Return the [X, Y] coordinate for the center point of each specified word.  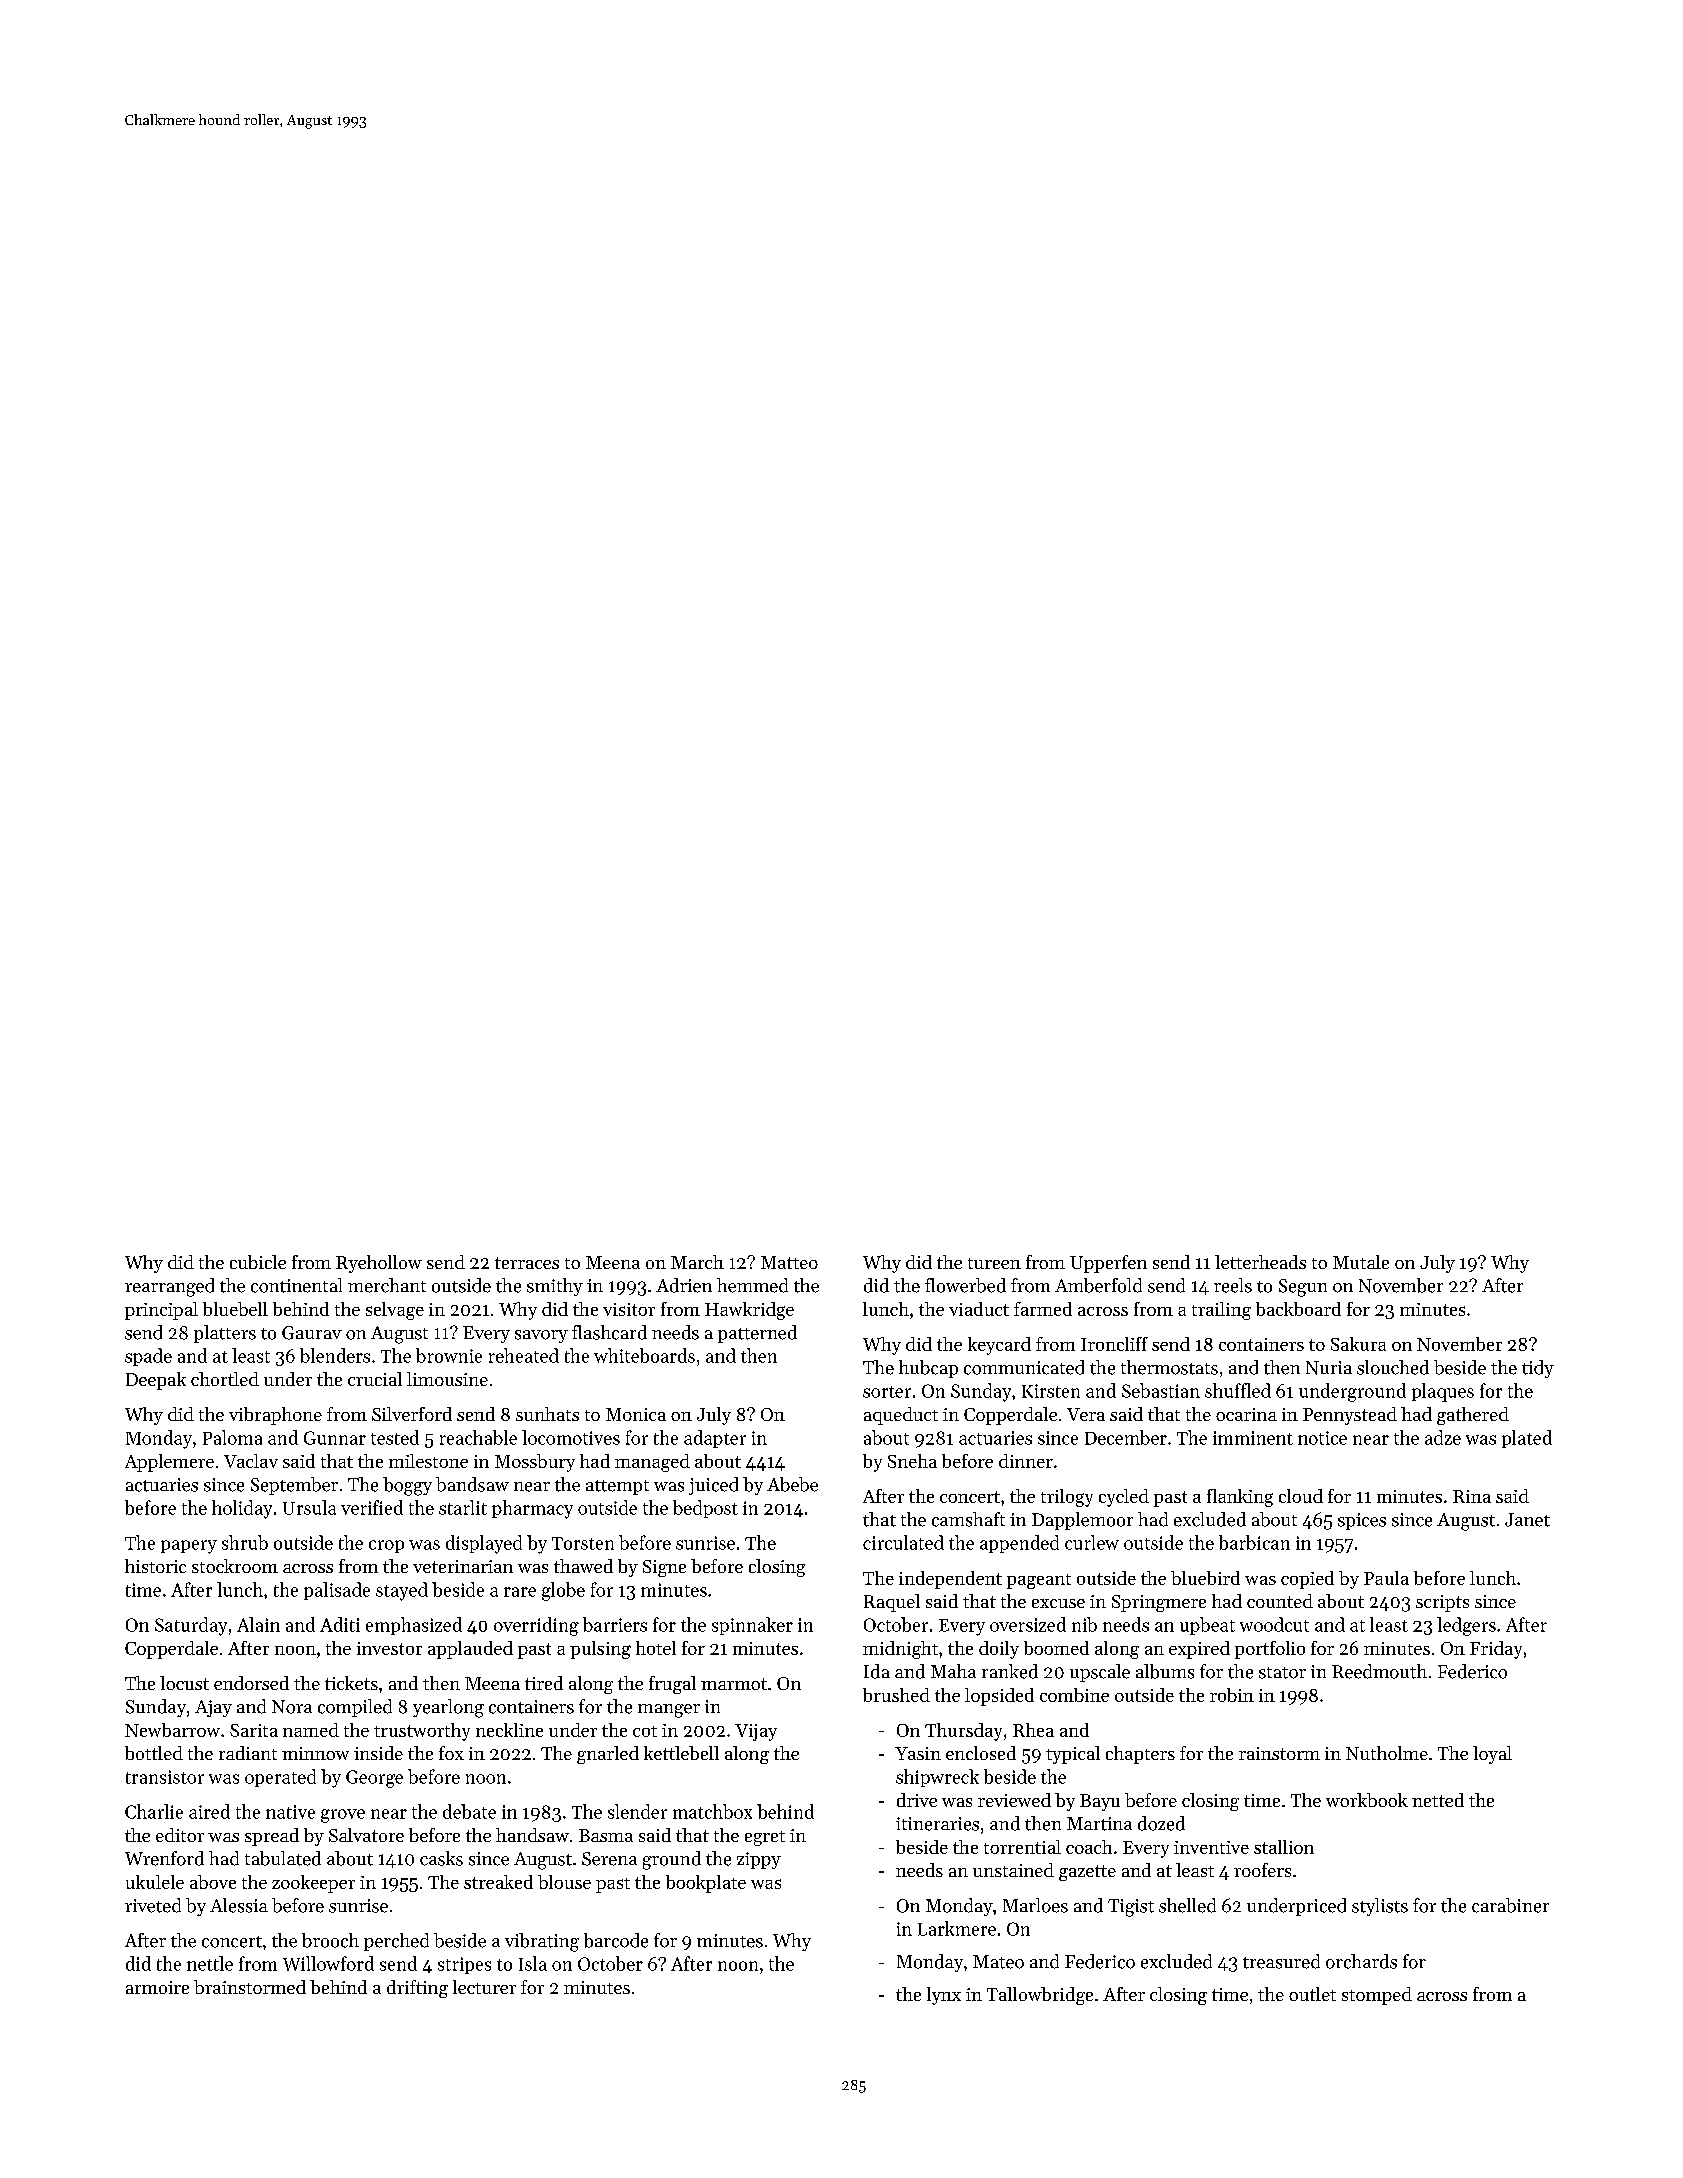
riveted [153, 1905]
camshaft [968, 1519]
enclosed [981, 1753]
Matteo [789, 1262]
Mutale [1361, 1262]
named [311, 1730]
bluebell [235, 1309]
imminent [1253, 1438]
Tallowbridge [1040, 1996]
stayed [402, 1591]
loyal [1492, 1755]
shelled [1187, 1905]
